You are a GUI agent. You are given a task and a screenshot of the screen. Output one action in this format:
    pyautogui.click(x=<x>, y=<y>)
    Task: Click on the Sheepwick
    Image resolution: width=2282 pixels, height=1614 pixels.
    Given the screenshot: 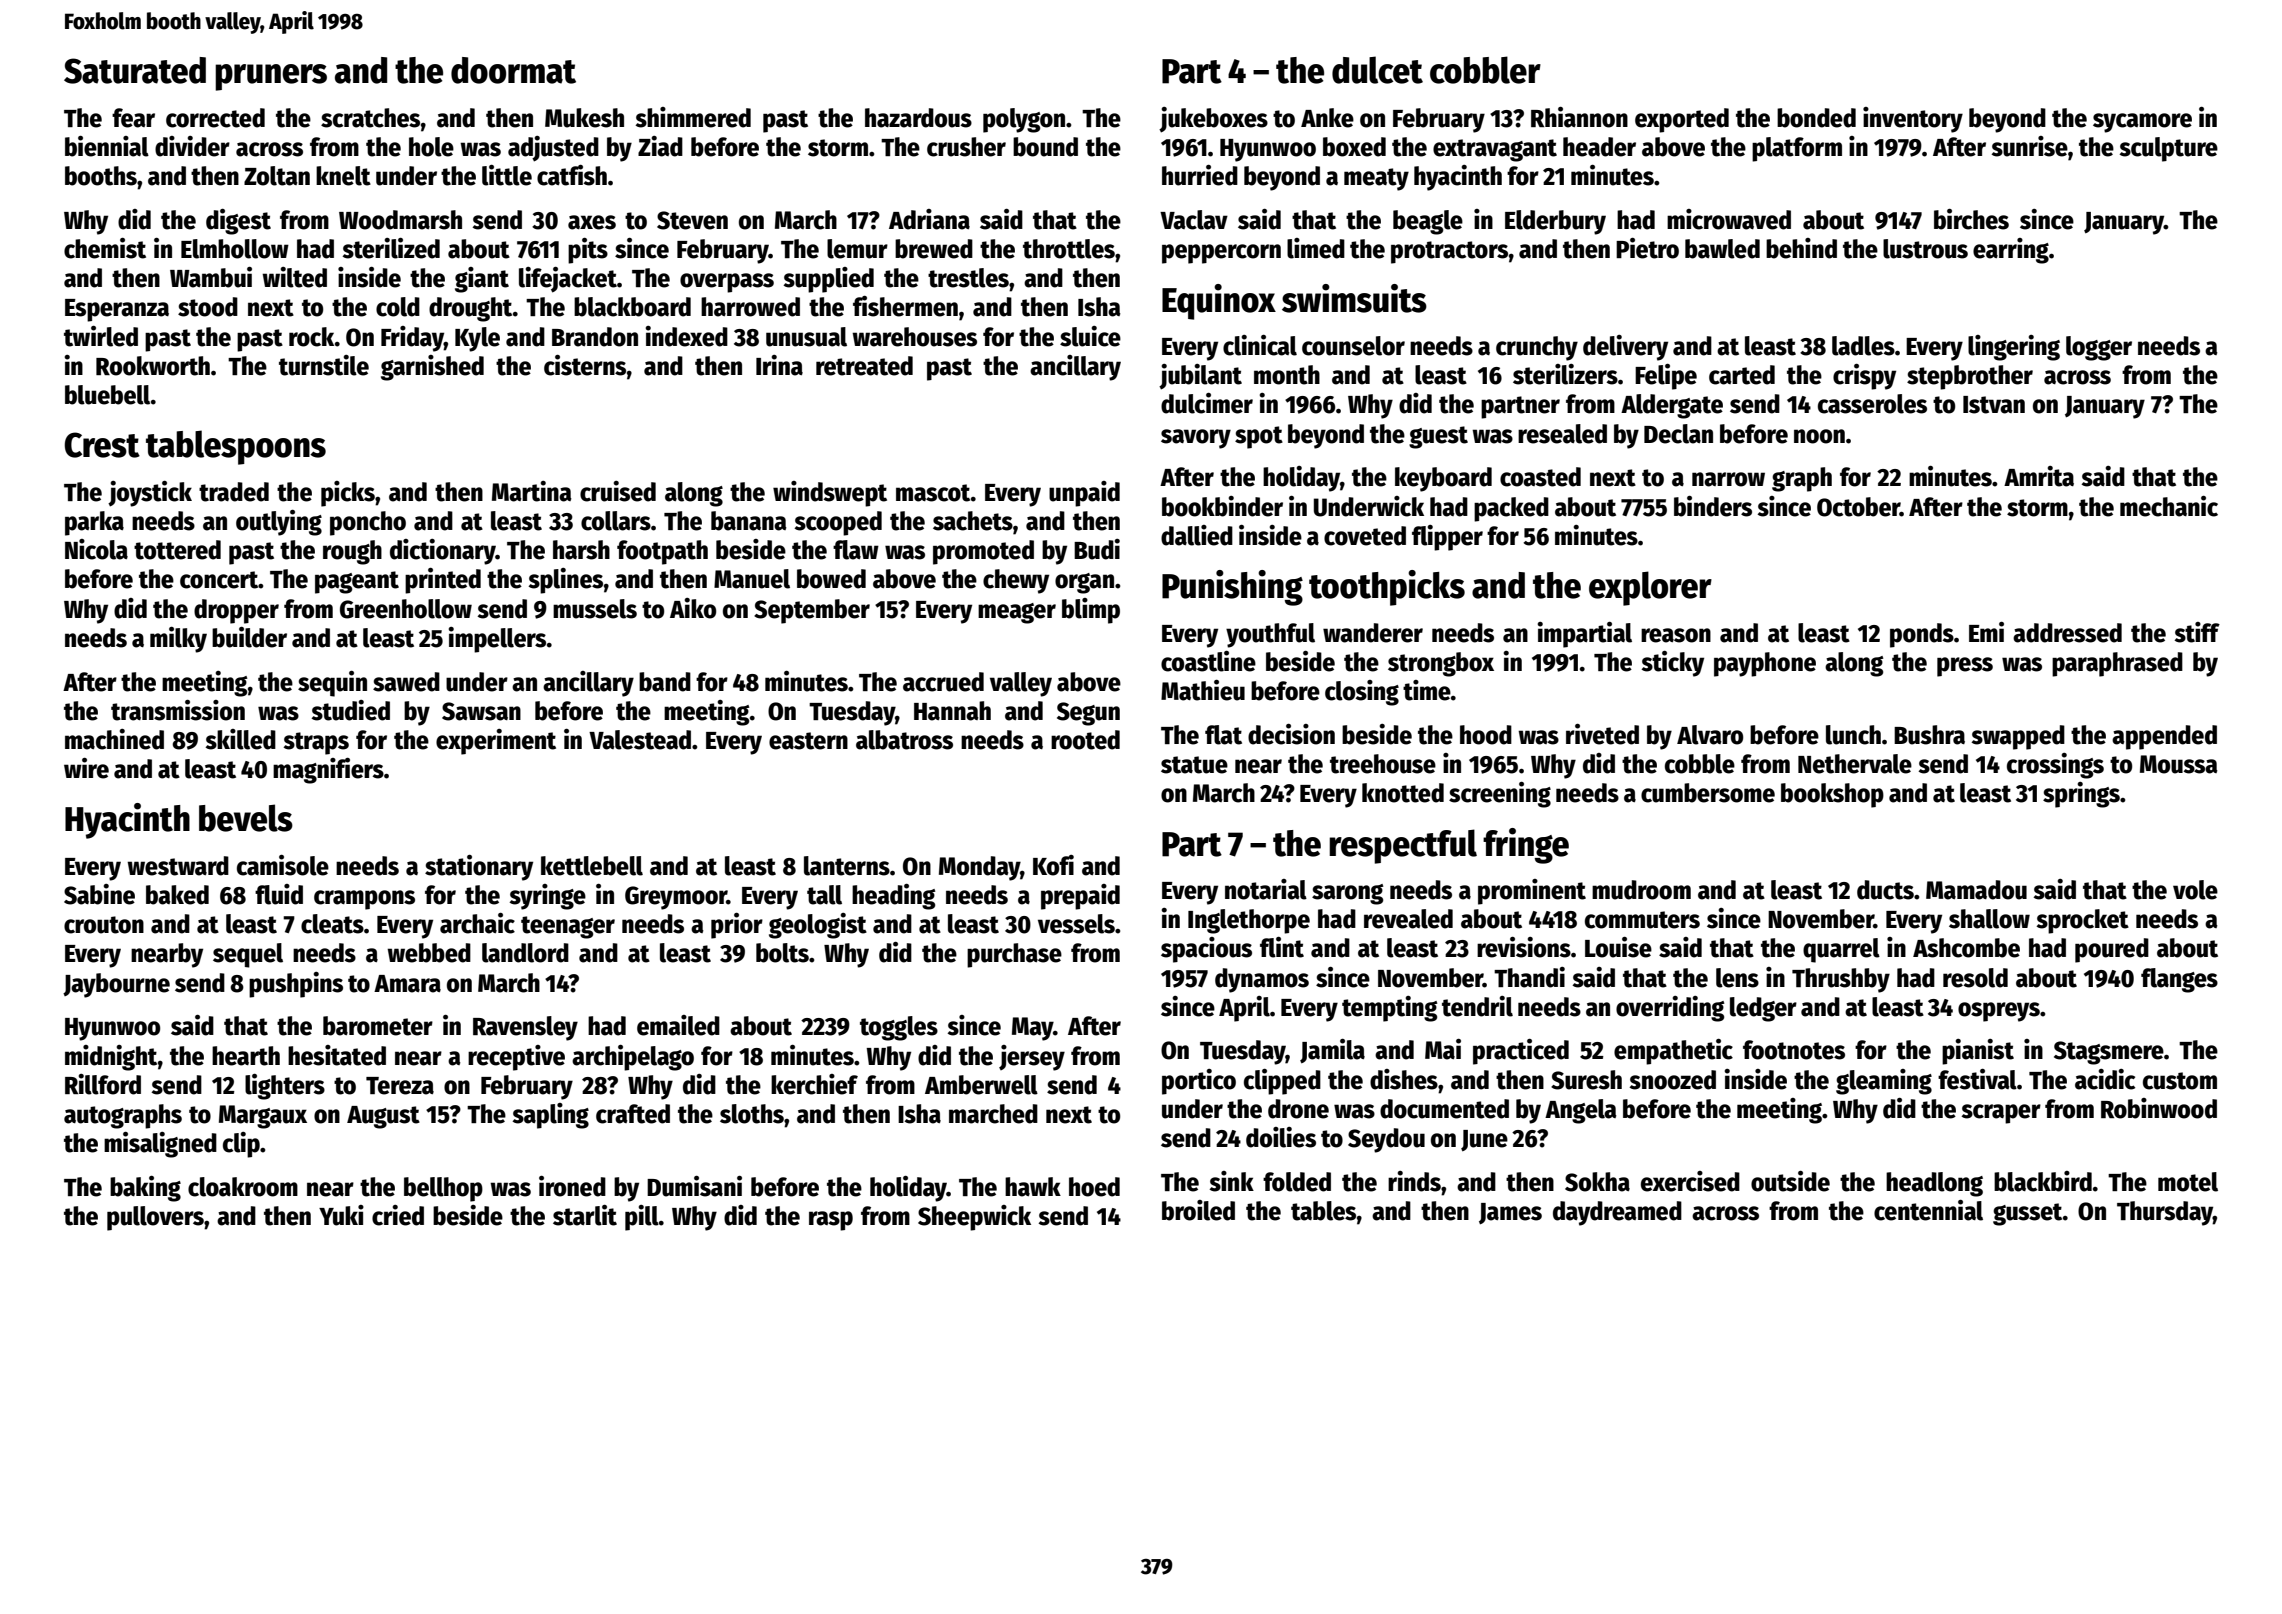 What is the action you would take?
    pyautogui.click(x=974, y=1218)
